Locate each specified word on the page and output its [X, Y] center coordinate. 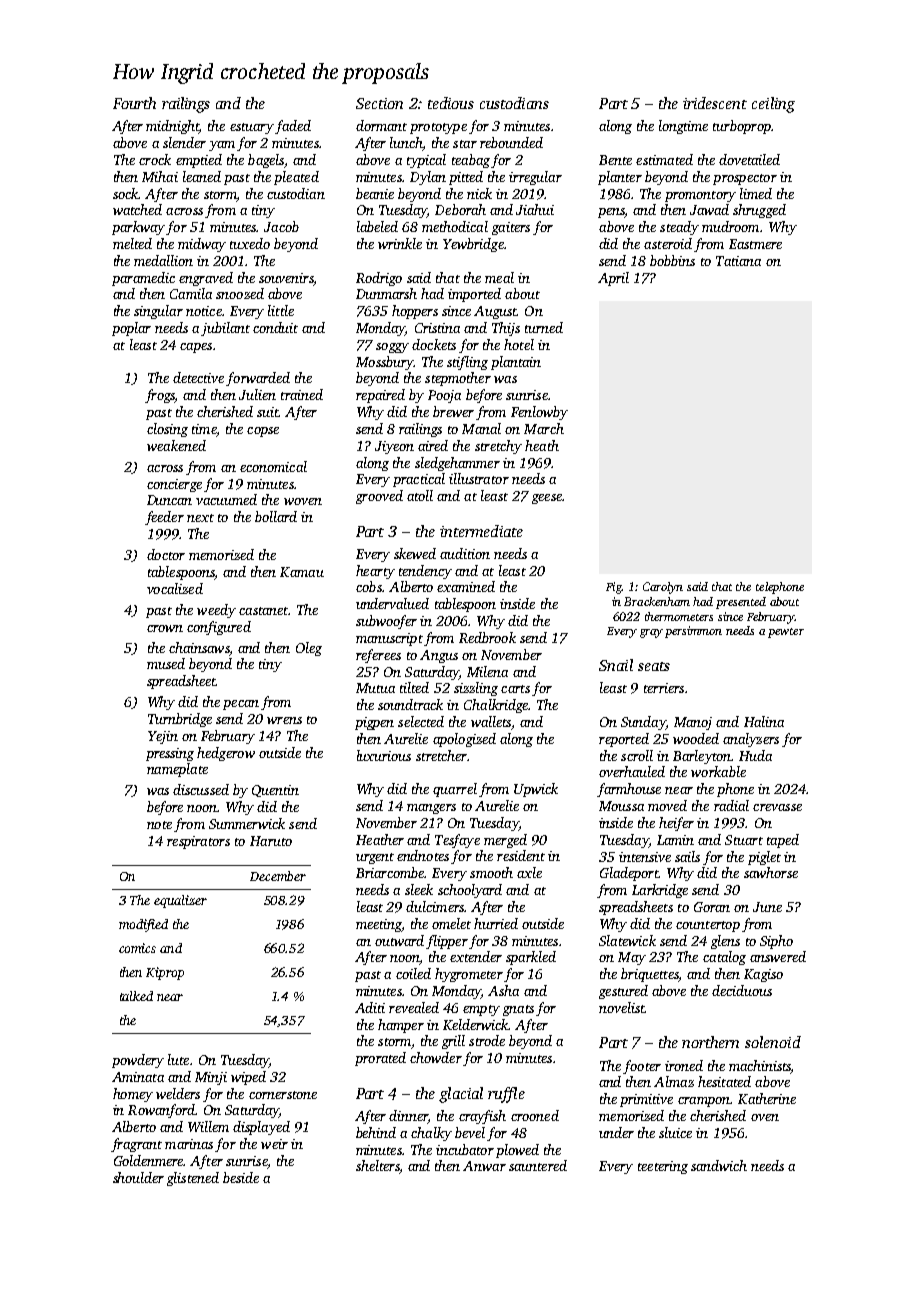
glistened [193, 1179]
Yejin [163, 737]
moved [667, 805]
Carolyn [663, 588]
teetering [663, 1167]
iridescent [715, 103]
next [200, 518]
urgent [375, 858]
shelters [377, 1165]
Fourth [134, 103]
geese [547, 499]
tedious [451, 103]
